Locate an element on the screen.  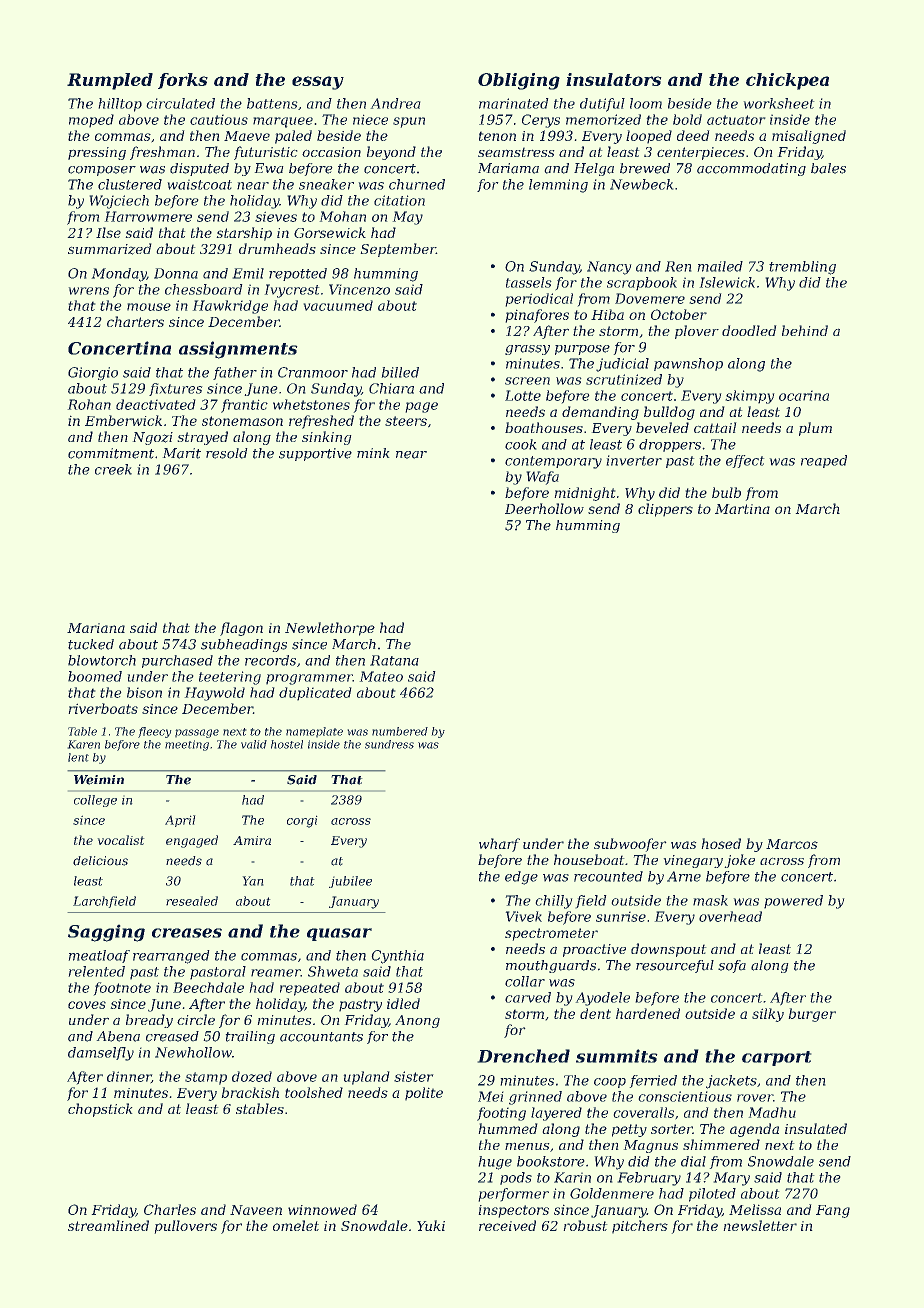
commitment is located at coordinates (111, 453).
